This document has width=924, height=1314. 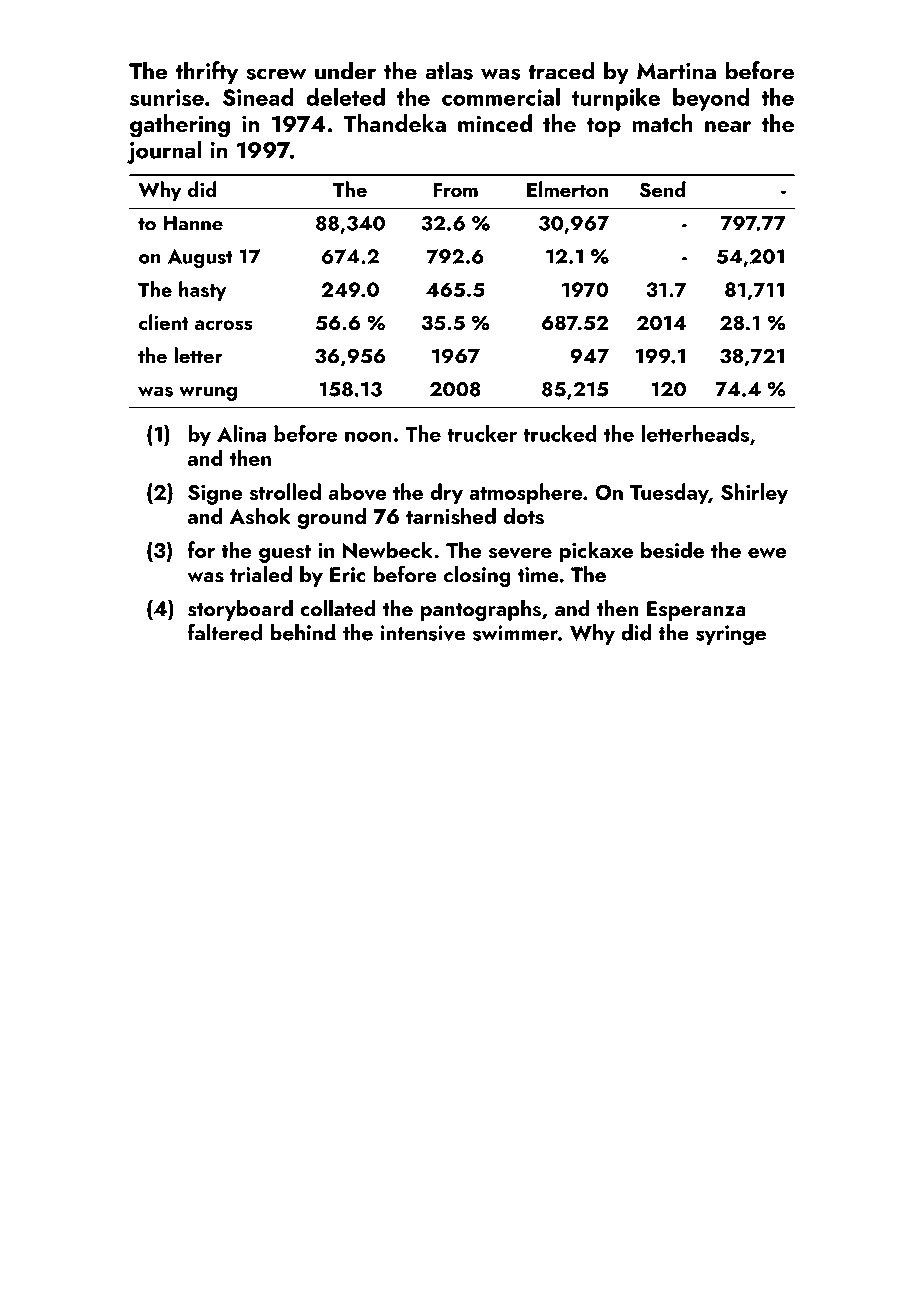 I want to click on near, so click(x=728, y=126).
